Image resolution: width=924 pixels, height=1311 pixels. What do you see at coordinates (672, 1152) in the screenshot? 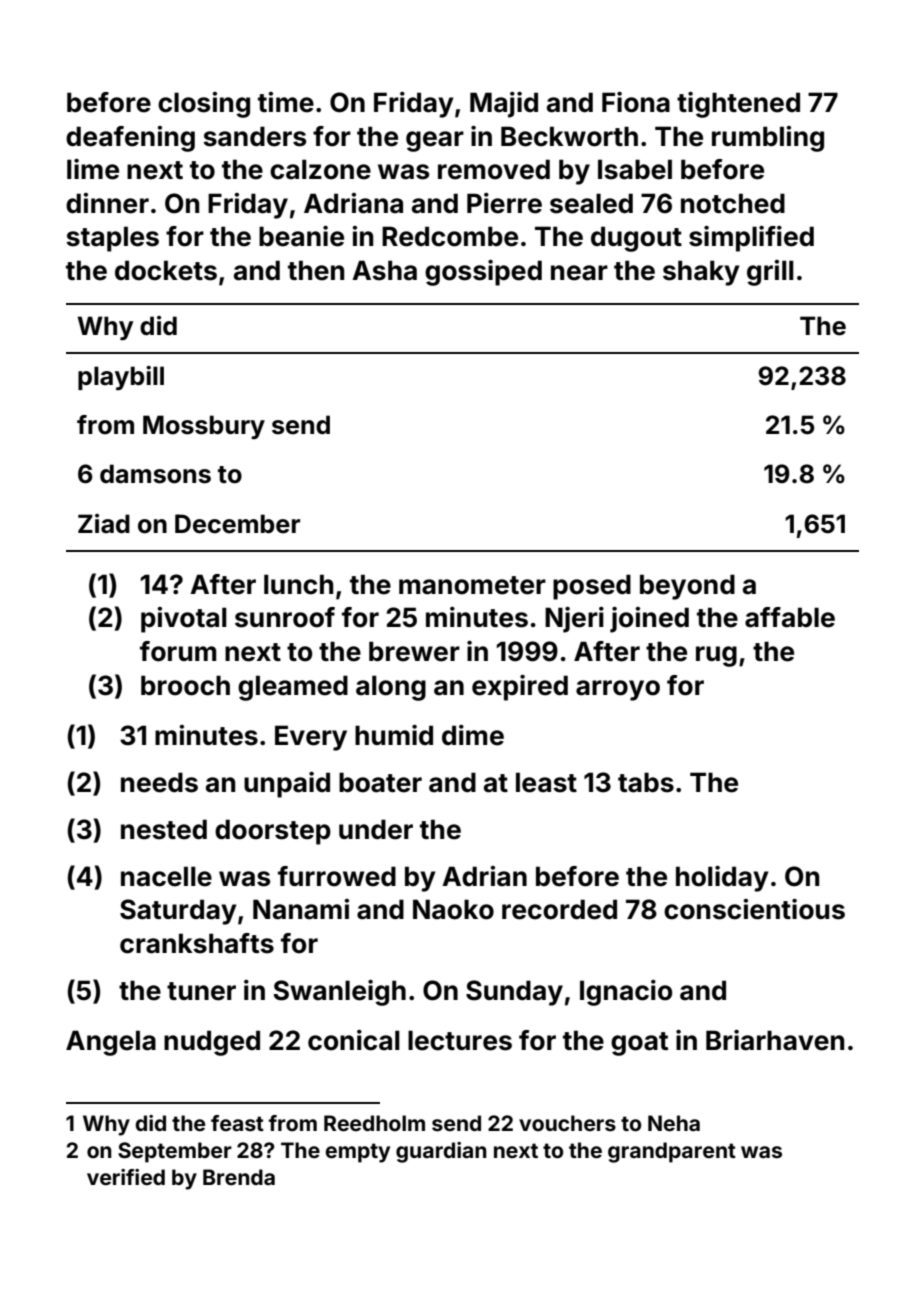
I see `grandparent` at bounding box center [672, 1152].
